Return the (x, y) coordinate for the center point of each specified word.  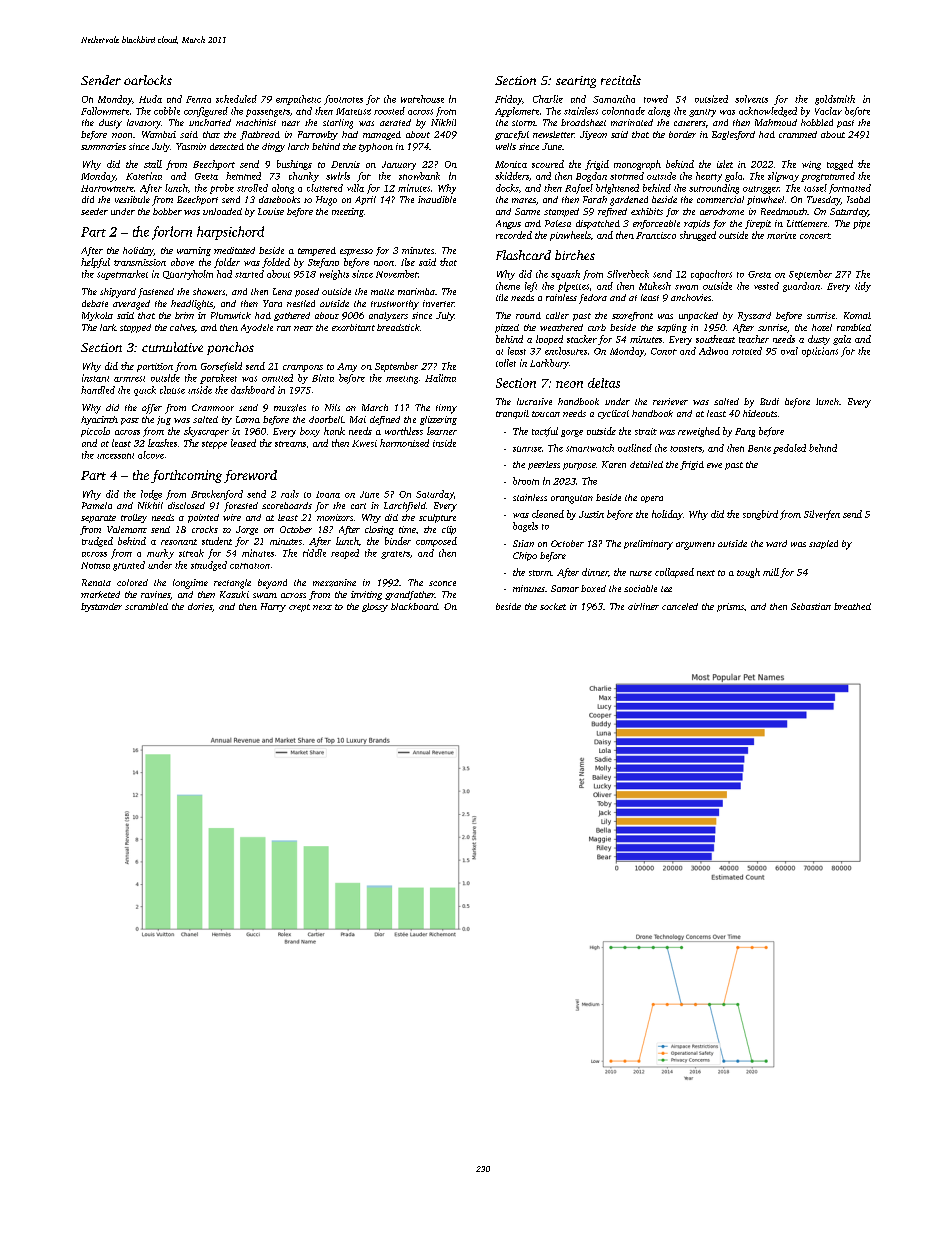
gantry (702, 113)
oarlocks (148, 80)
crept (299, 608)
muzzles (290, 408)
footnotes (343, 100)
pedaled (789, 449)
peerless (544, 465)
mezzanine (334, 583)
